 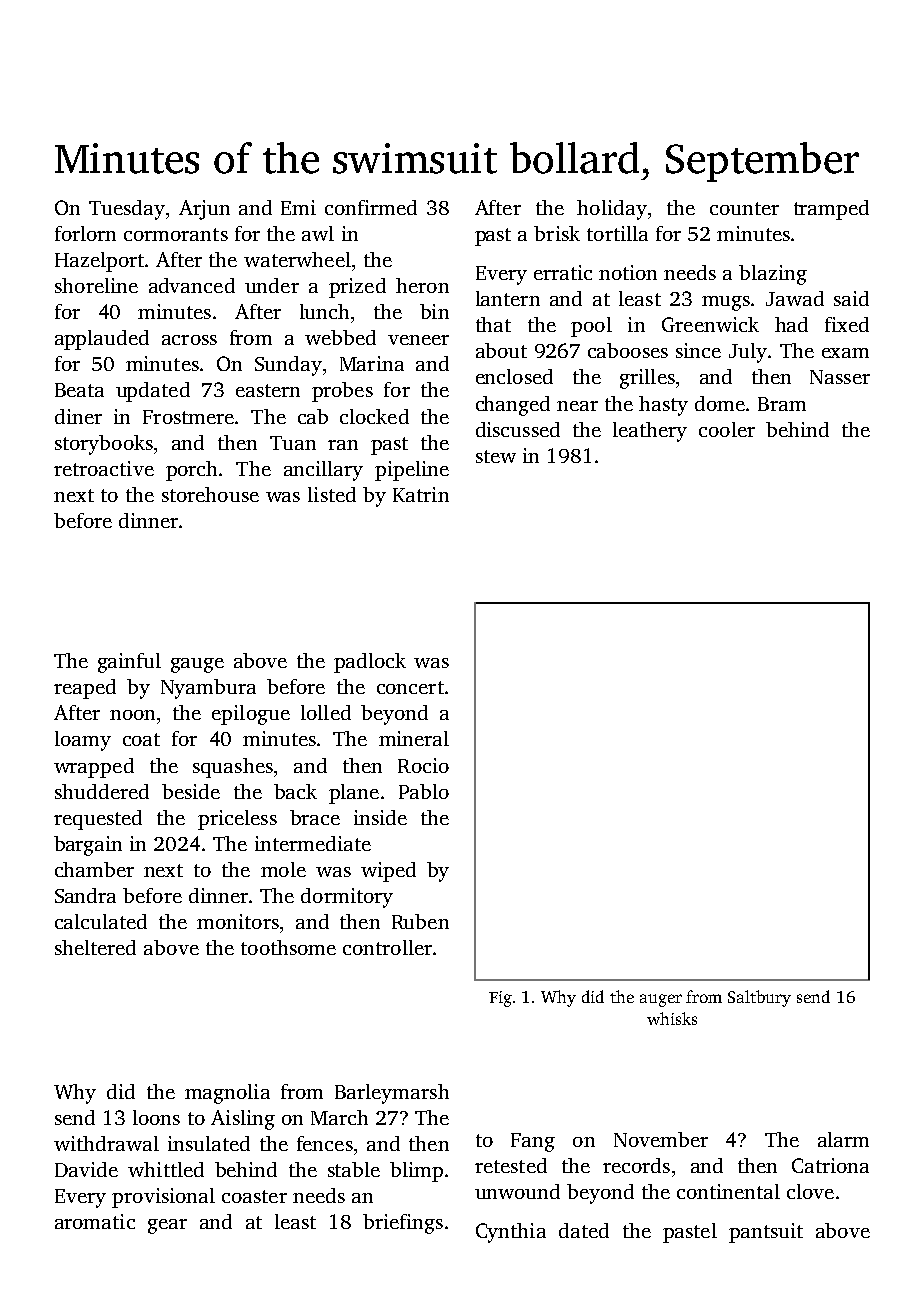 What do you see at coordinates (167, 1226) in the document?
I see `gear` at bounding box center [167, 1226].
